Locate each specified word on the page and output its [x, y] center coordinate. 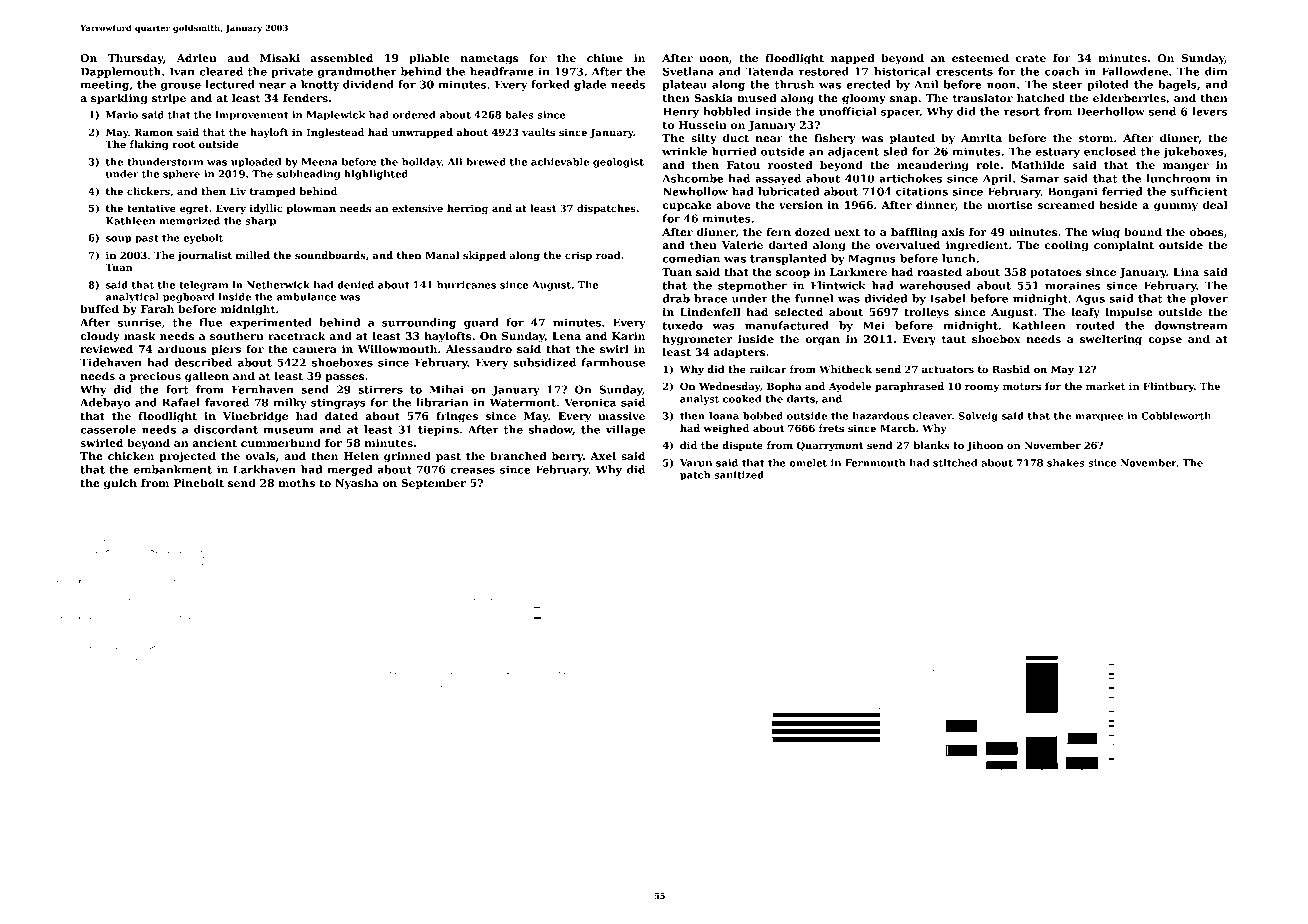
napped [853, 59]
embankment [173, 469]
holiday [422, 163]
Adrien [196, 58]
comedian [691, 258]
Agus [1090, 299]
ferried [1122, 191]
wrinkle [684, 151]
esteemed [980, 58]
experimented [271, 323]
